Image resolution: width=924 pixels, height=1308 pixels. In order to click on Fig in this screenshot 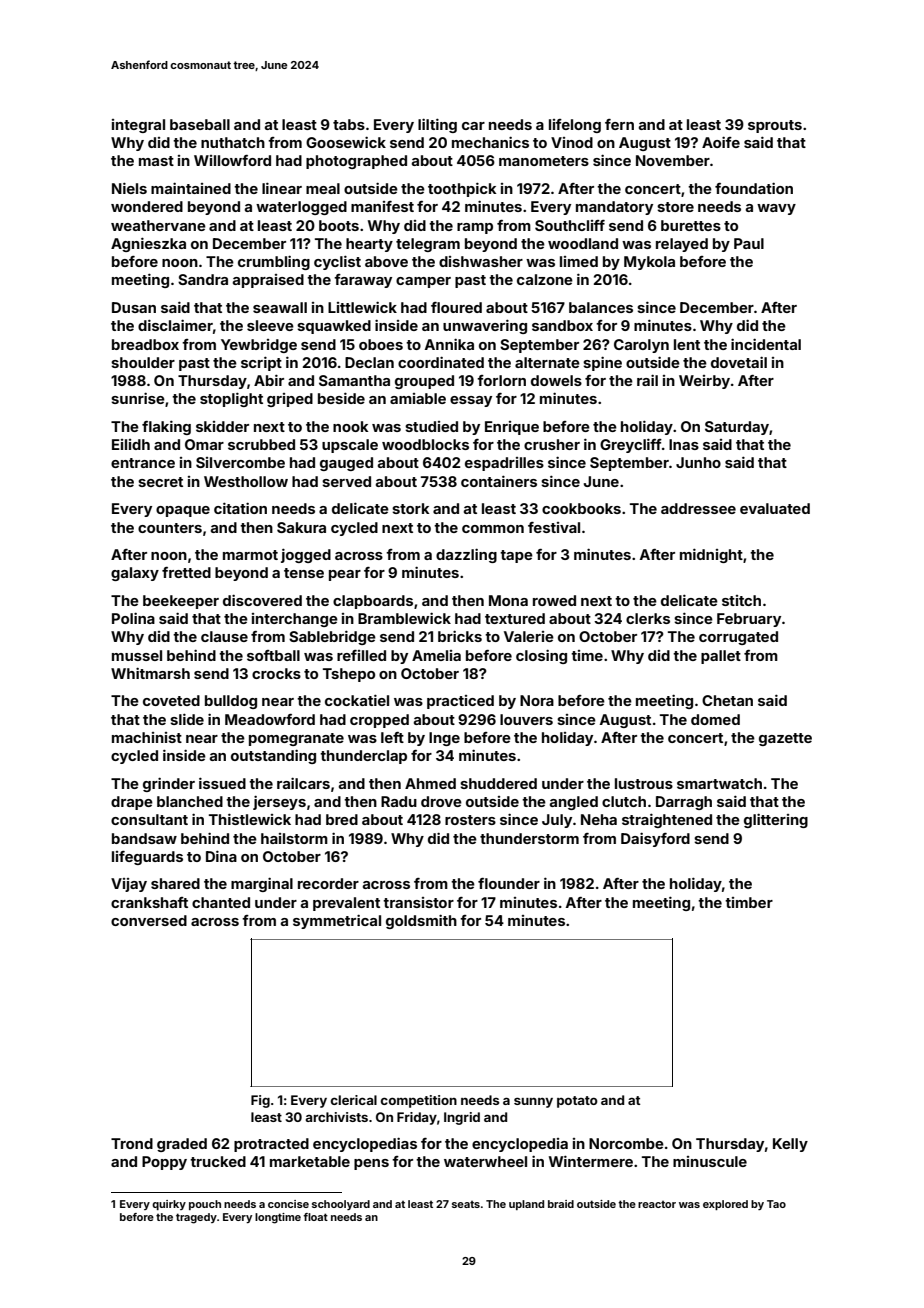, I will do `click(260, 1101)`.
